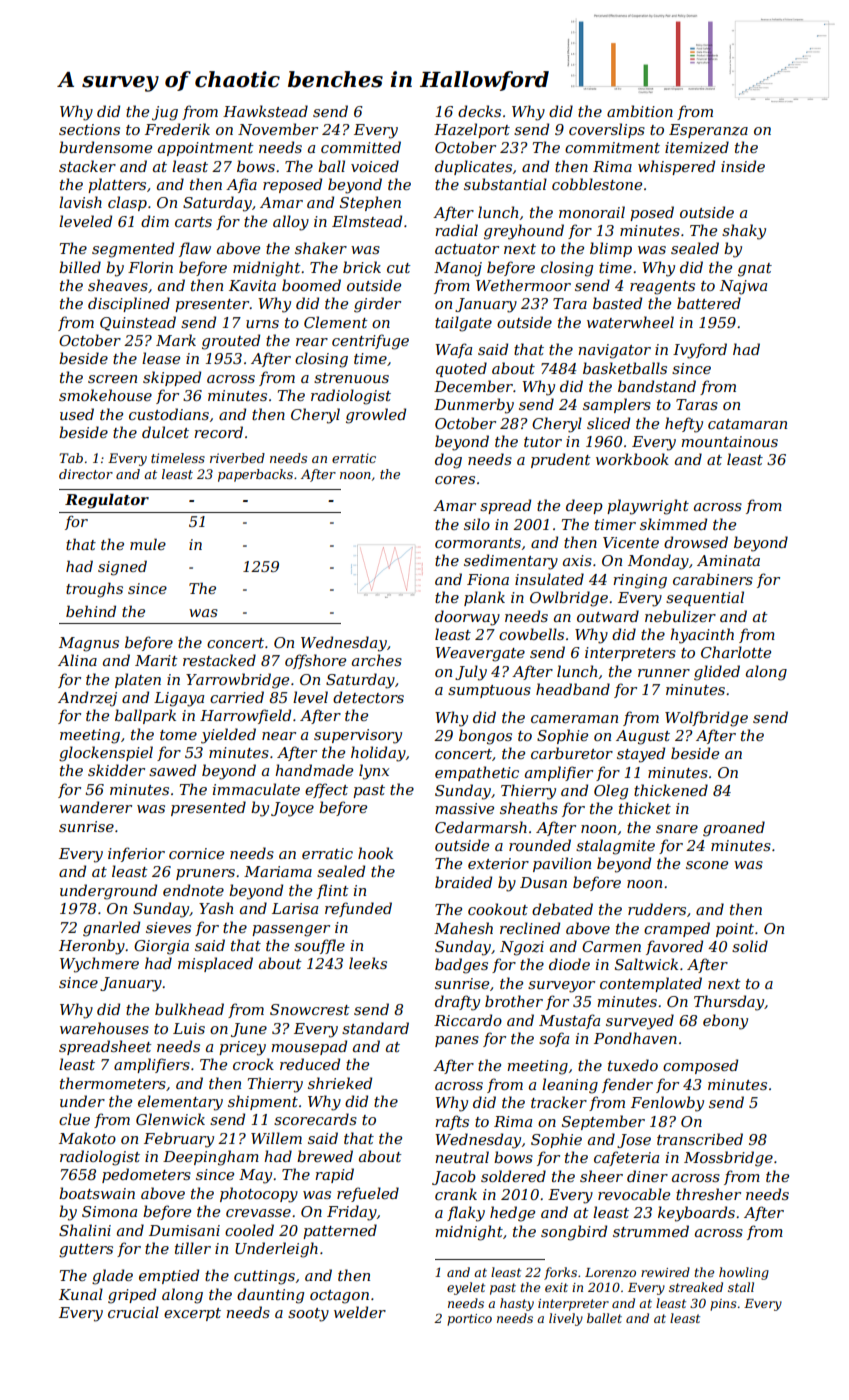 The height and width of the screenshot is (1400, 849). What do you see at coordinates (640, 111) in the screenshot?
I see `ambition` at bounding box center [640, 111].
